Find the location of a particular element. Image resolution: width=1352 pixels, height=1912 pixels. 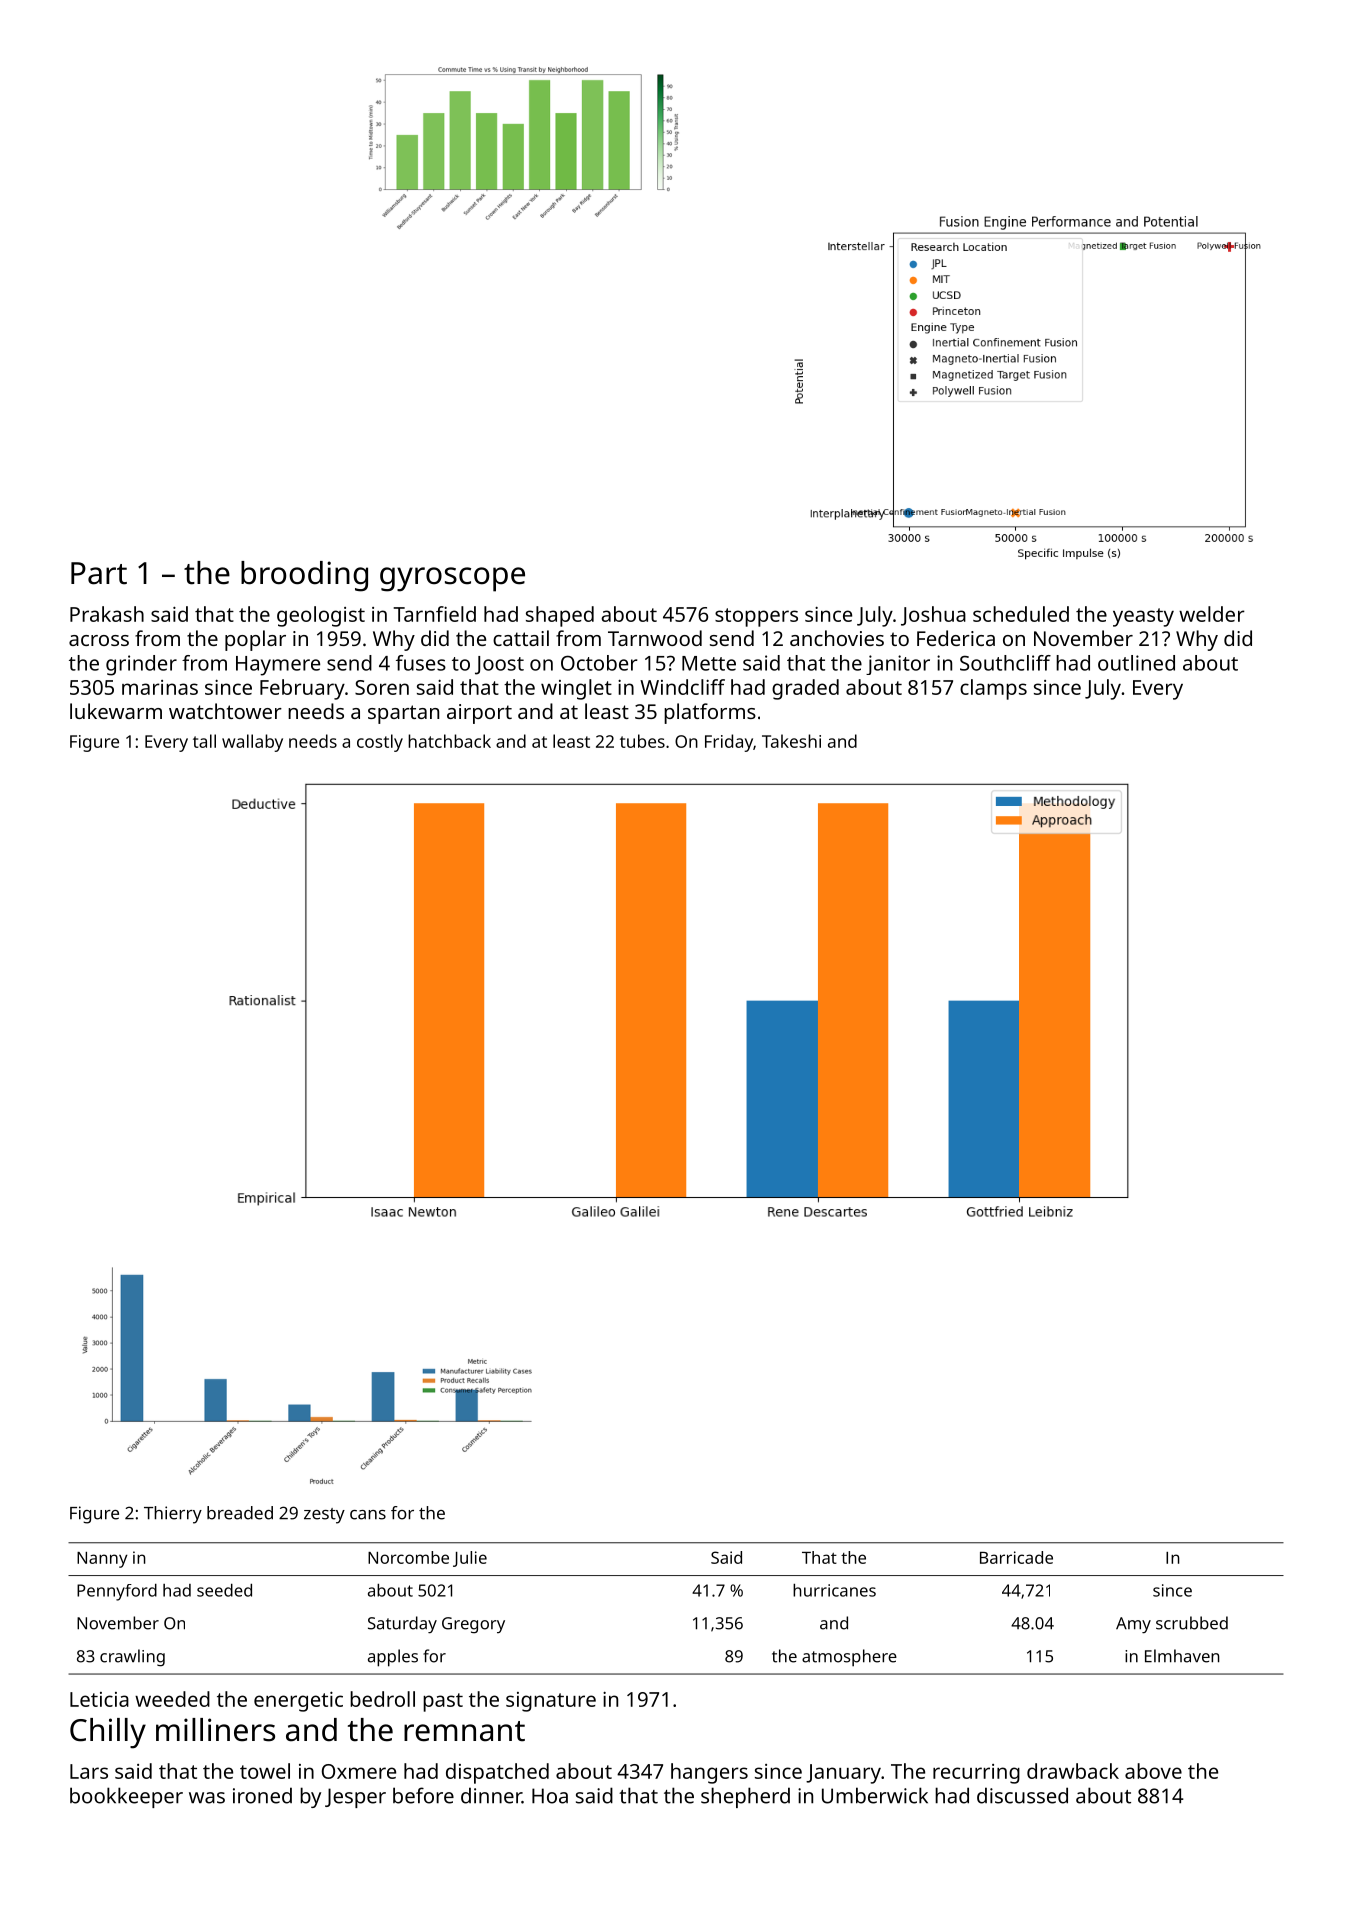

breaded is located at coordinates (240, 1513).
